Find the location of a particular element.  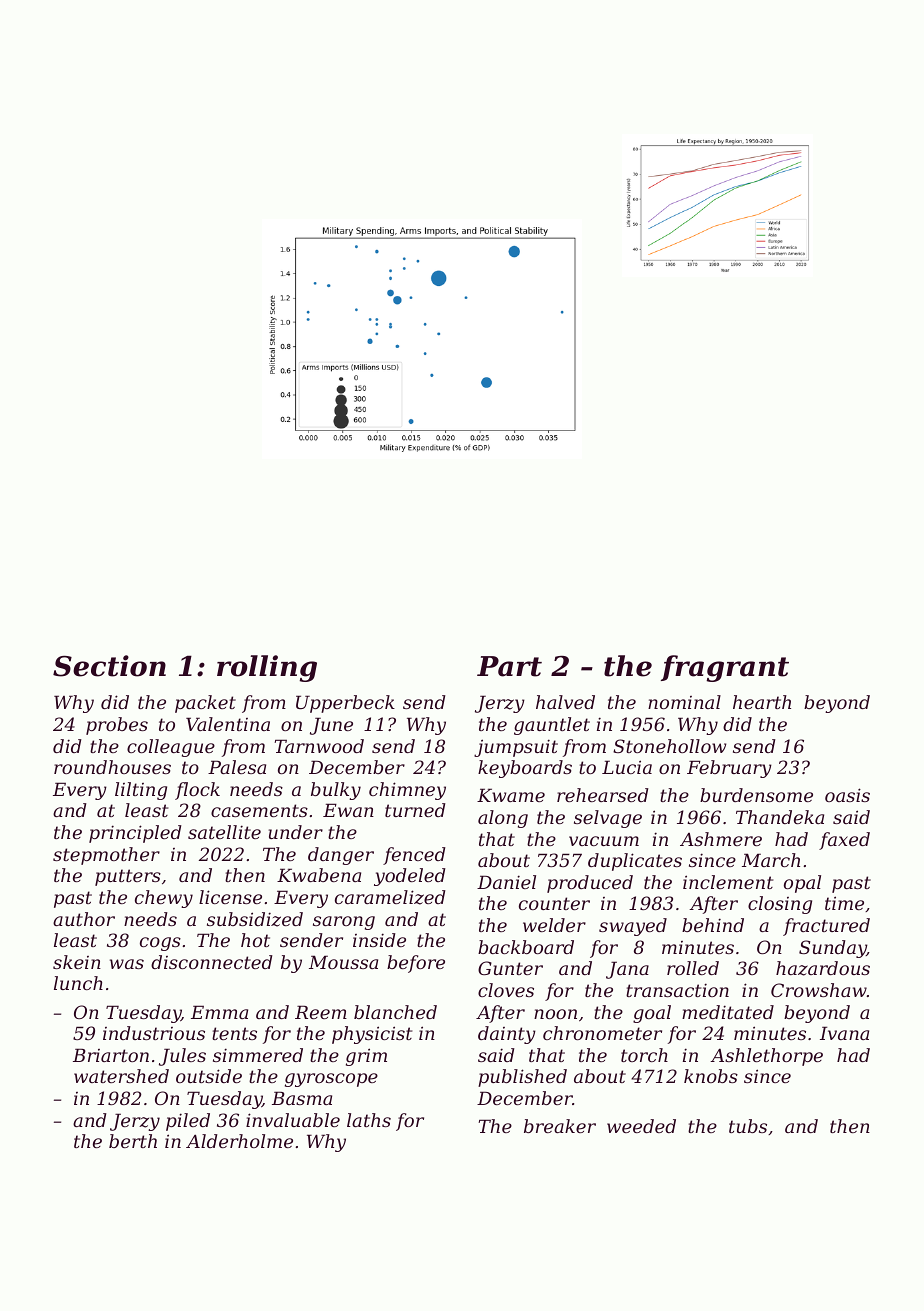

vacuum is located at coordinates (604, 841).
